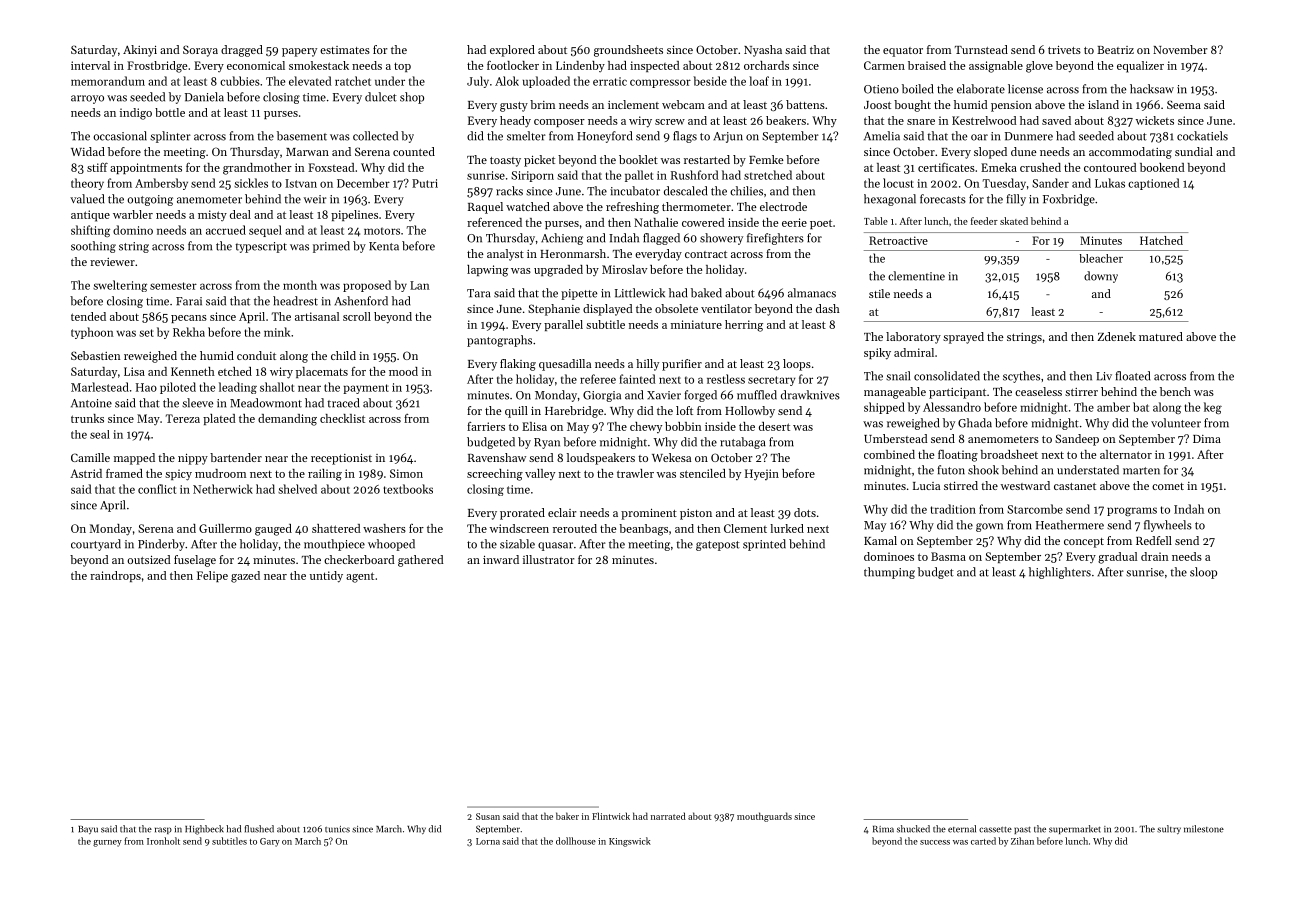  What do you see at coordinates (91, 403) in the screenshot?
I see `Antoine` at bounding box center [91, 403].
